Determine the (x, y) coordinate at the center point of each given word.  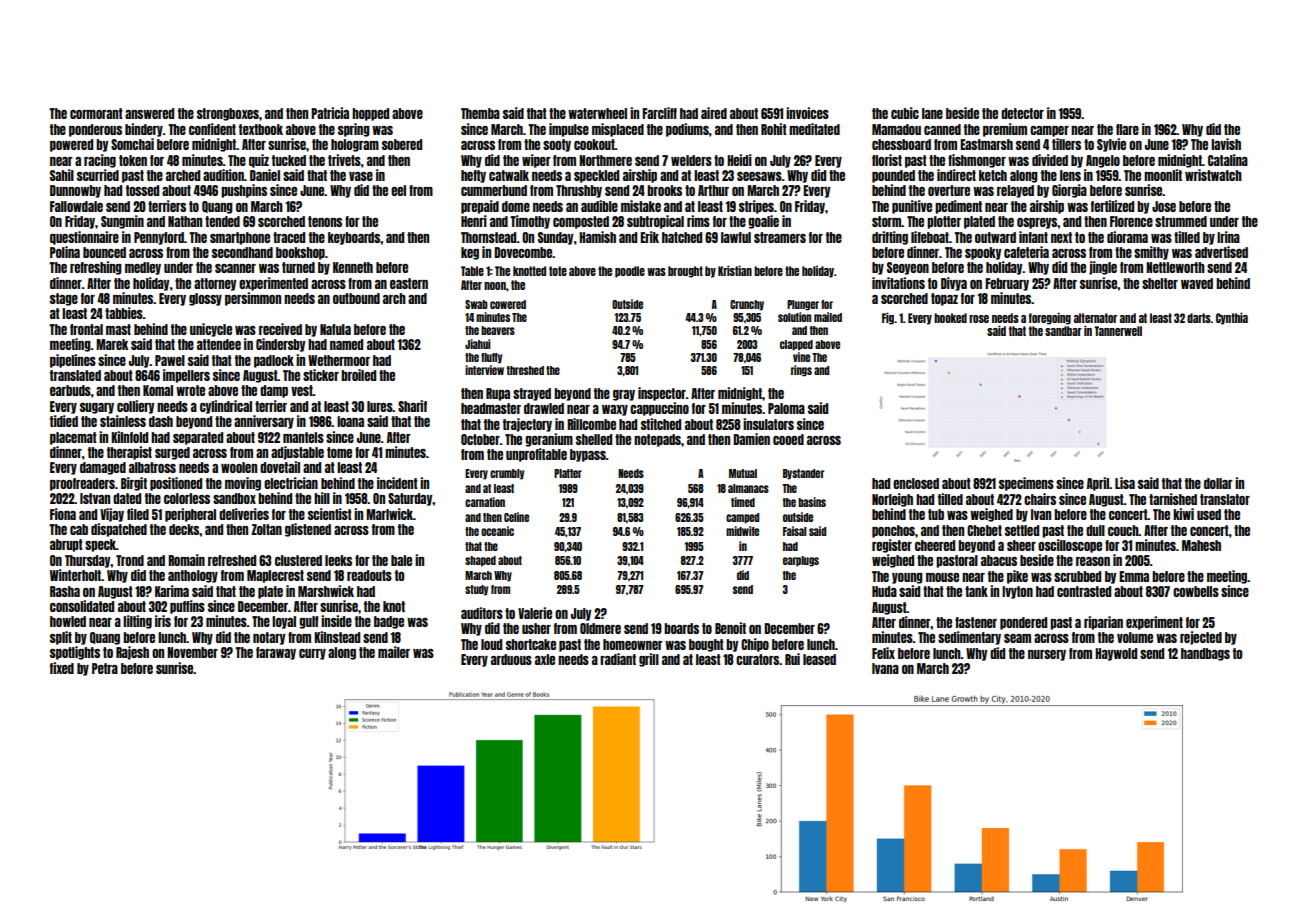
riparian (1103, 623)
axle (545, 659)
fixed (62, 668)
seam (1017, 638)
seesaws (759, 176)
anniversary (264, 422)
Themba (480, 113)
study (476, 590)
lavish (1226, 144)
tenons (325, 221)
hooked (950, 318)
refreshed (232, 560)
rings (801, 371)
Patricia (330, 113)
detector (1022, 113)
